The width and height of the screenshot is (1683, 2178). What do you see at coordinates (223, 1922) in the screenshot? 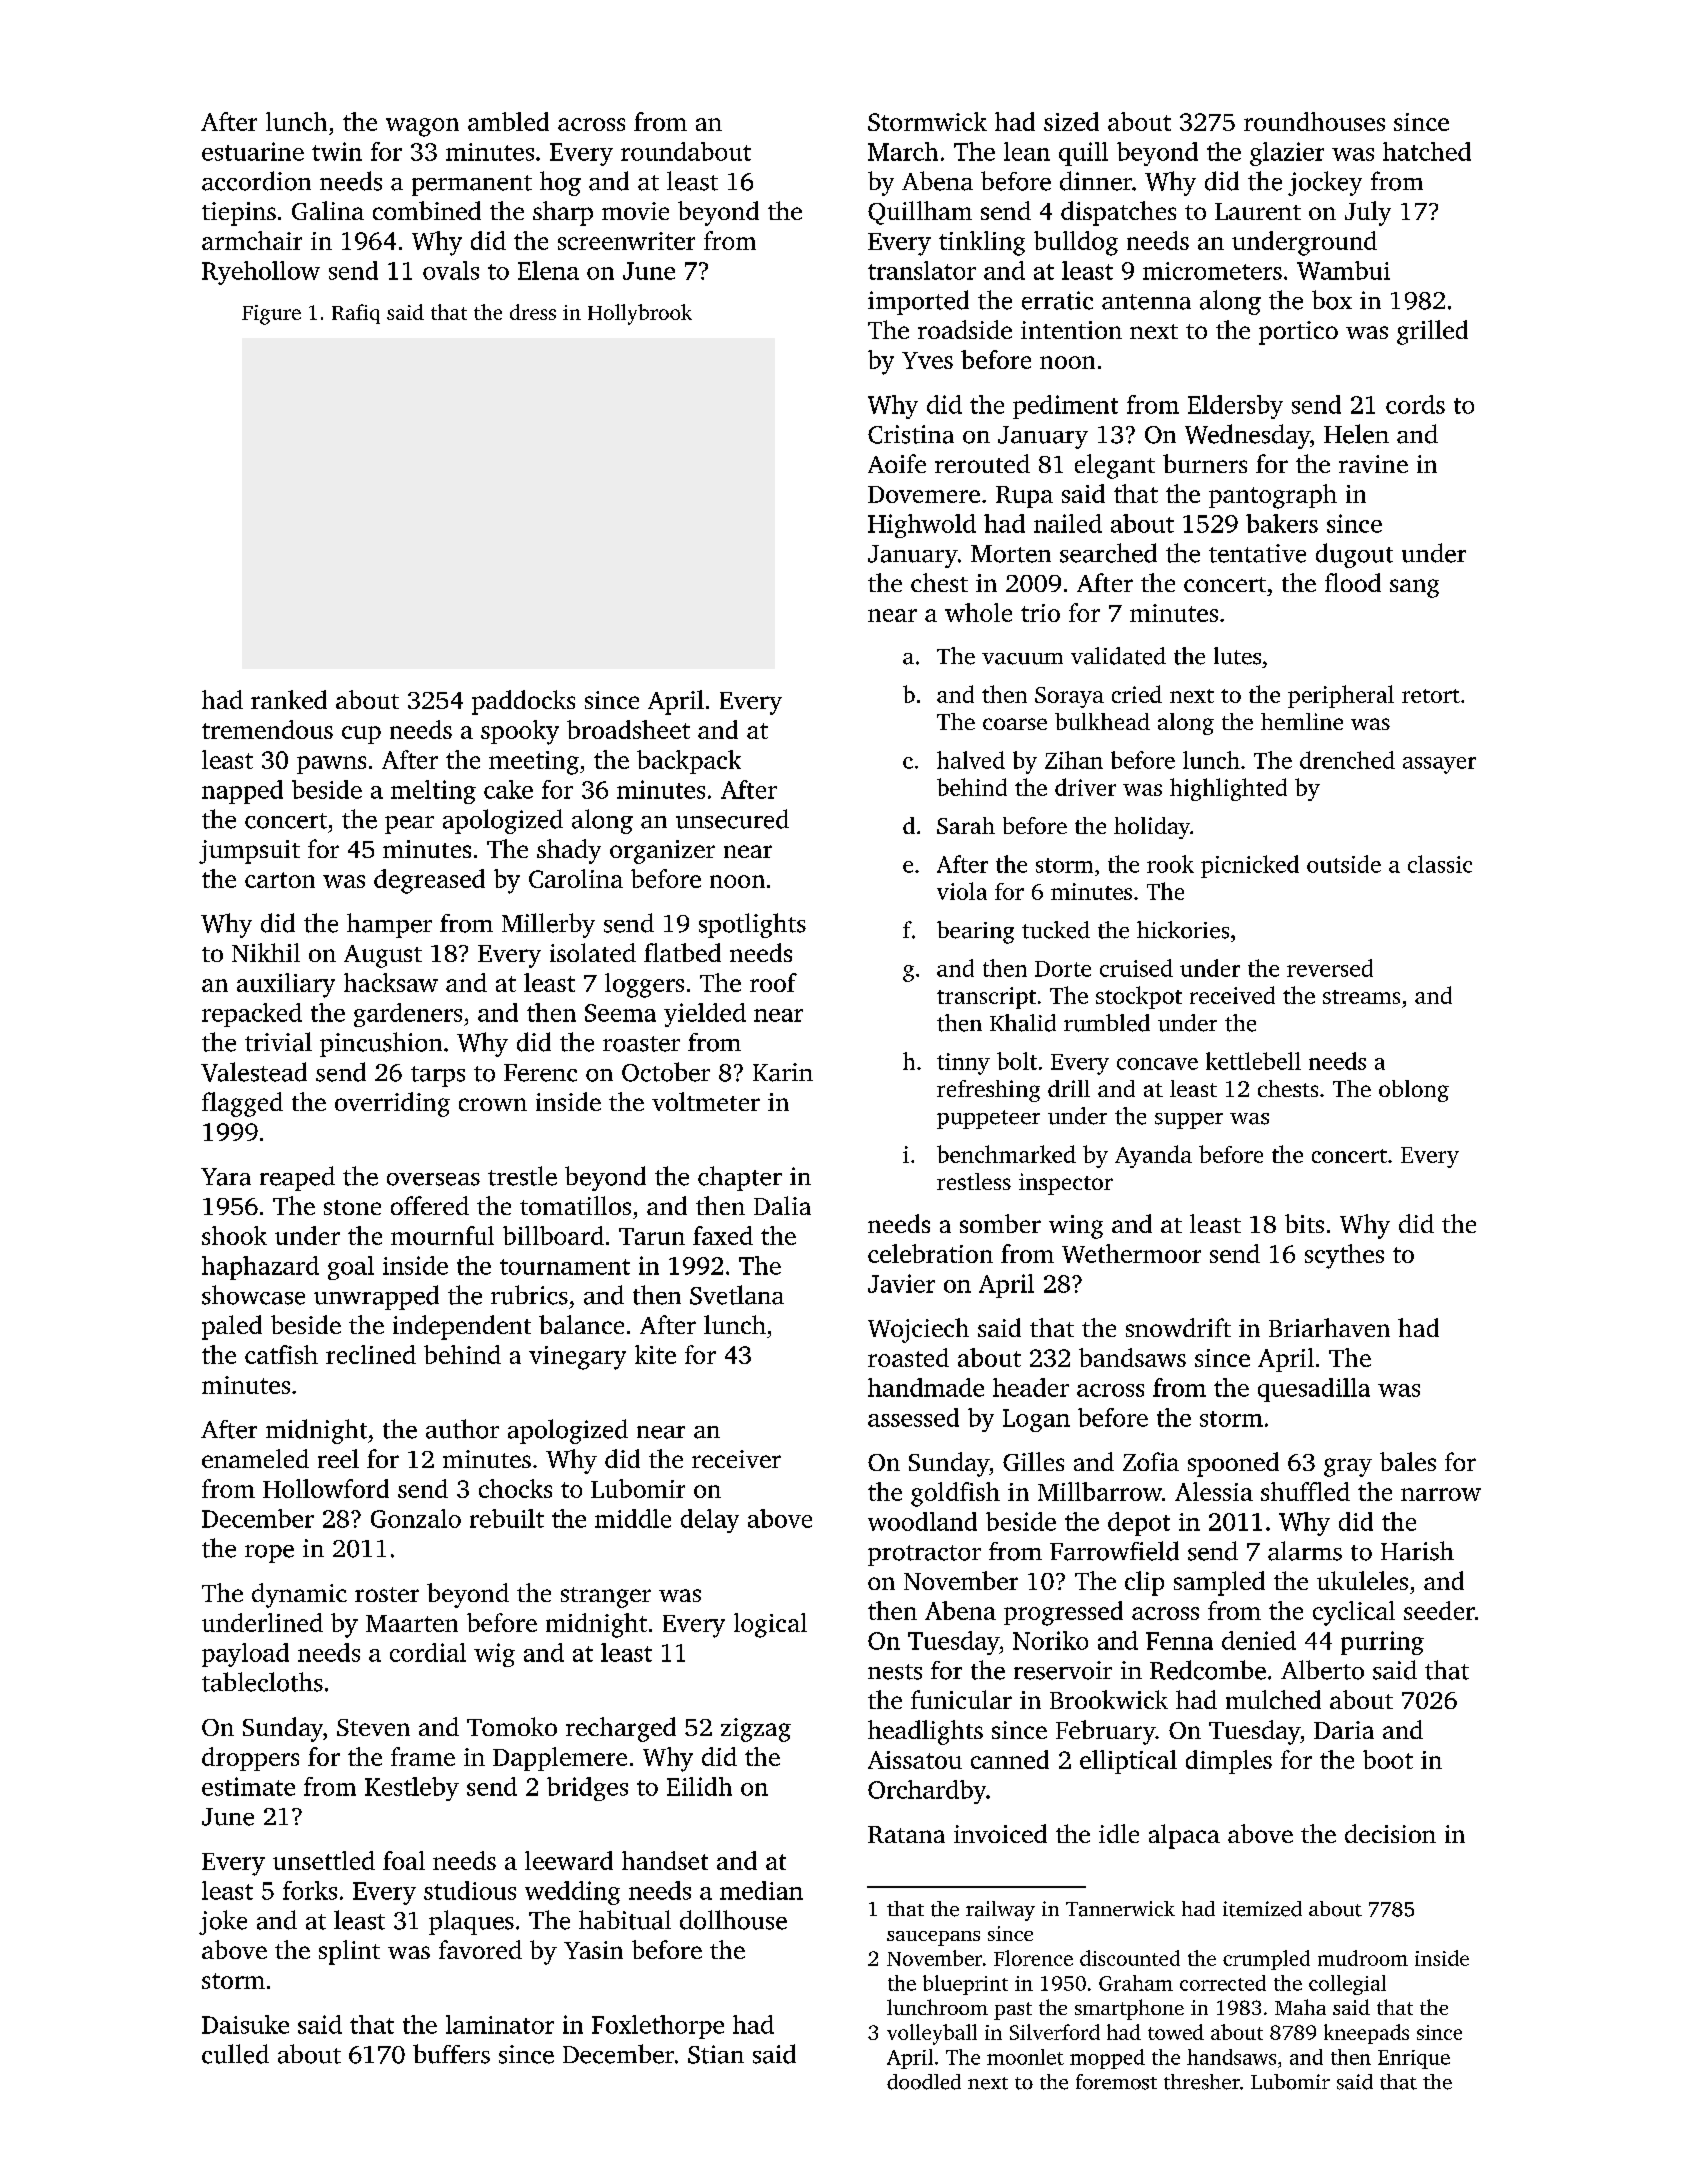
I see `joke` at bounding box center [223, 1922].
